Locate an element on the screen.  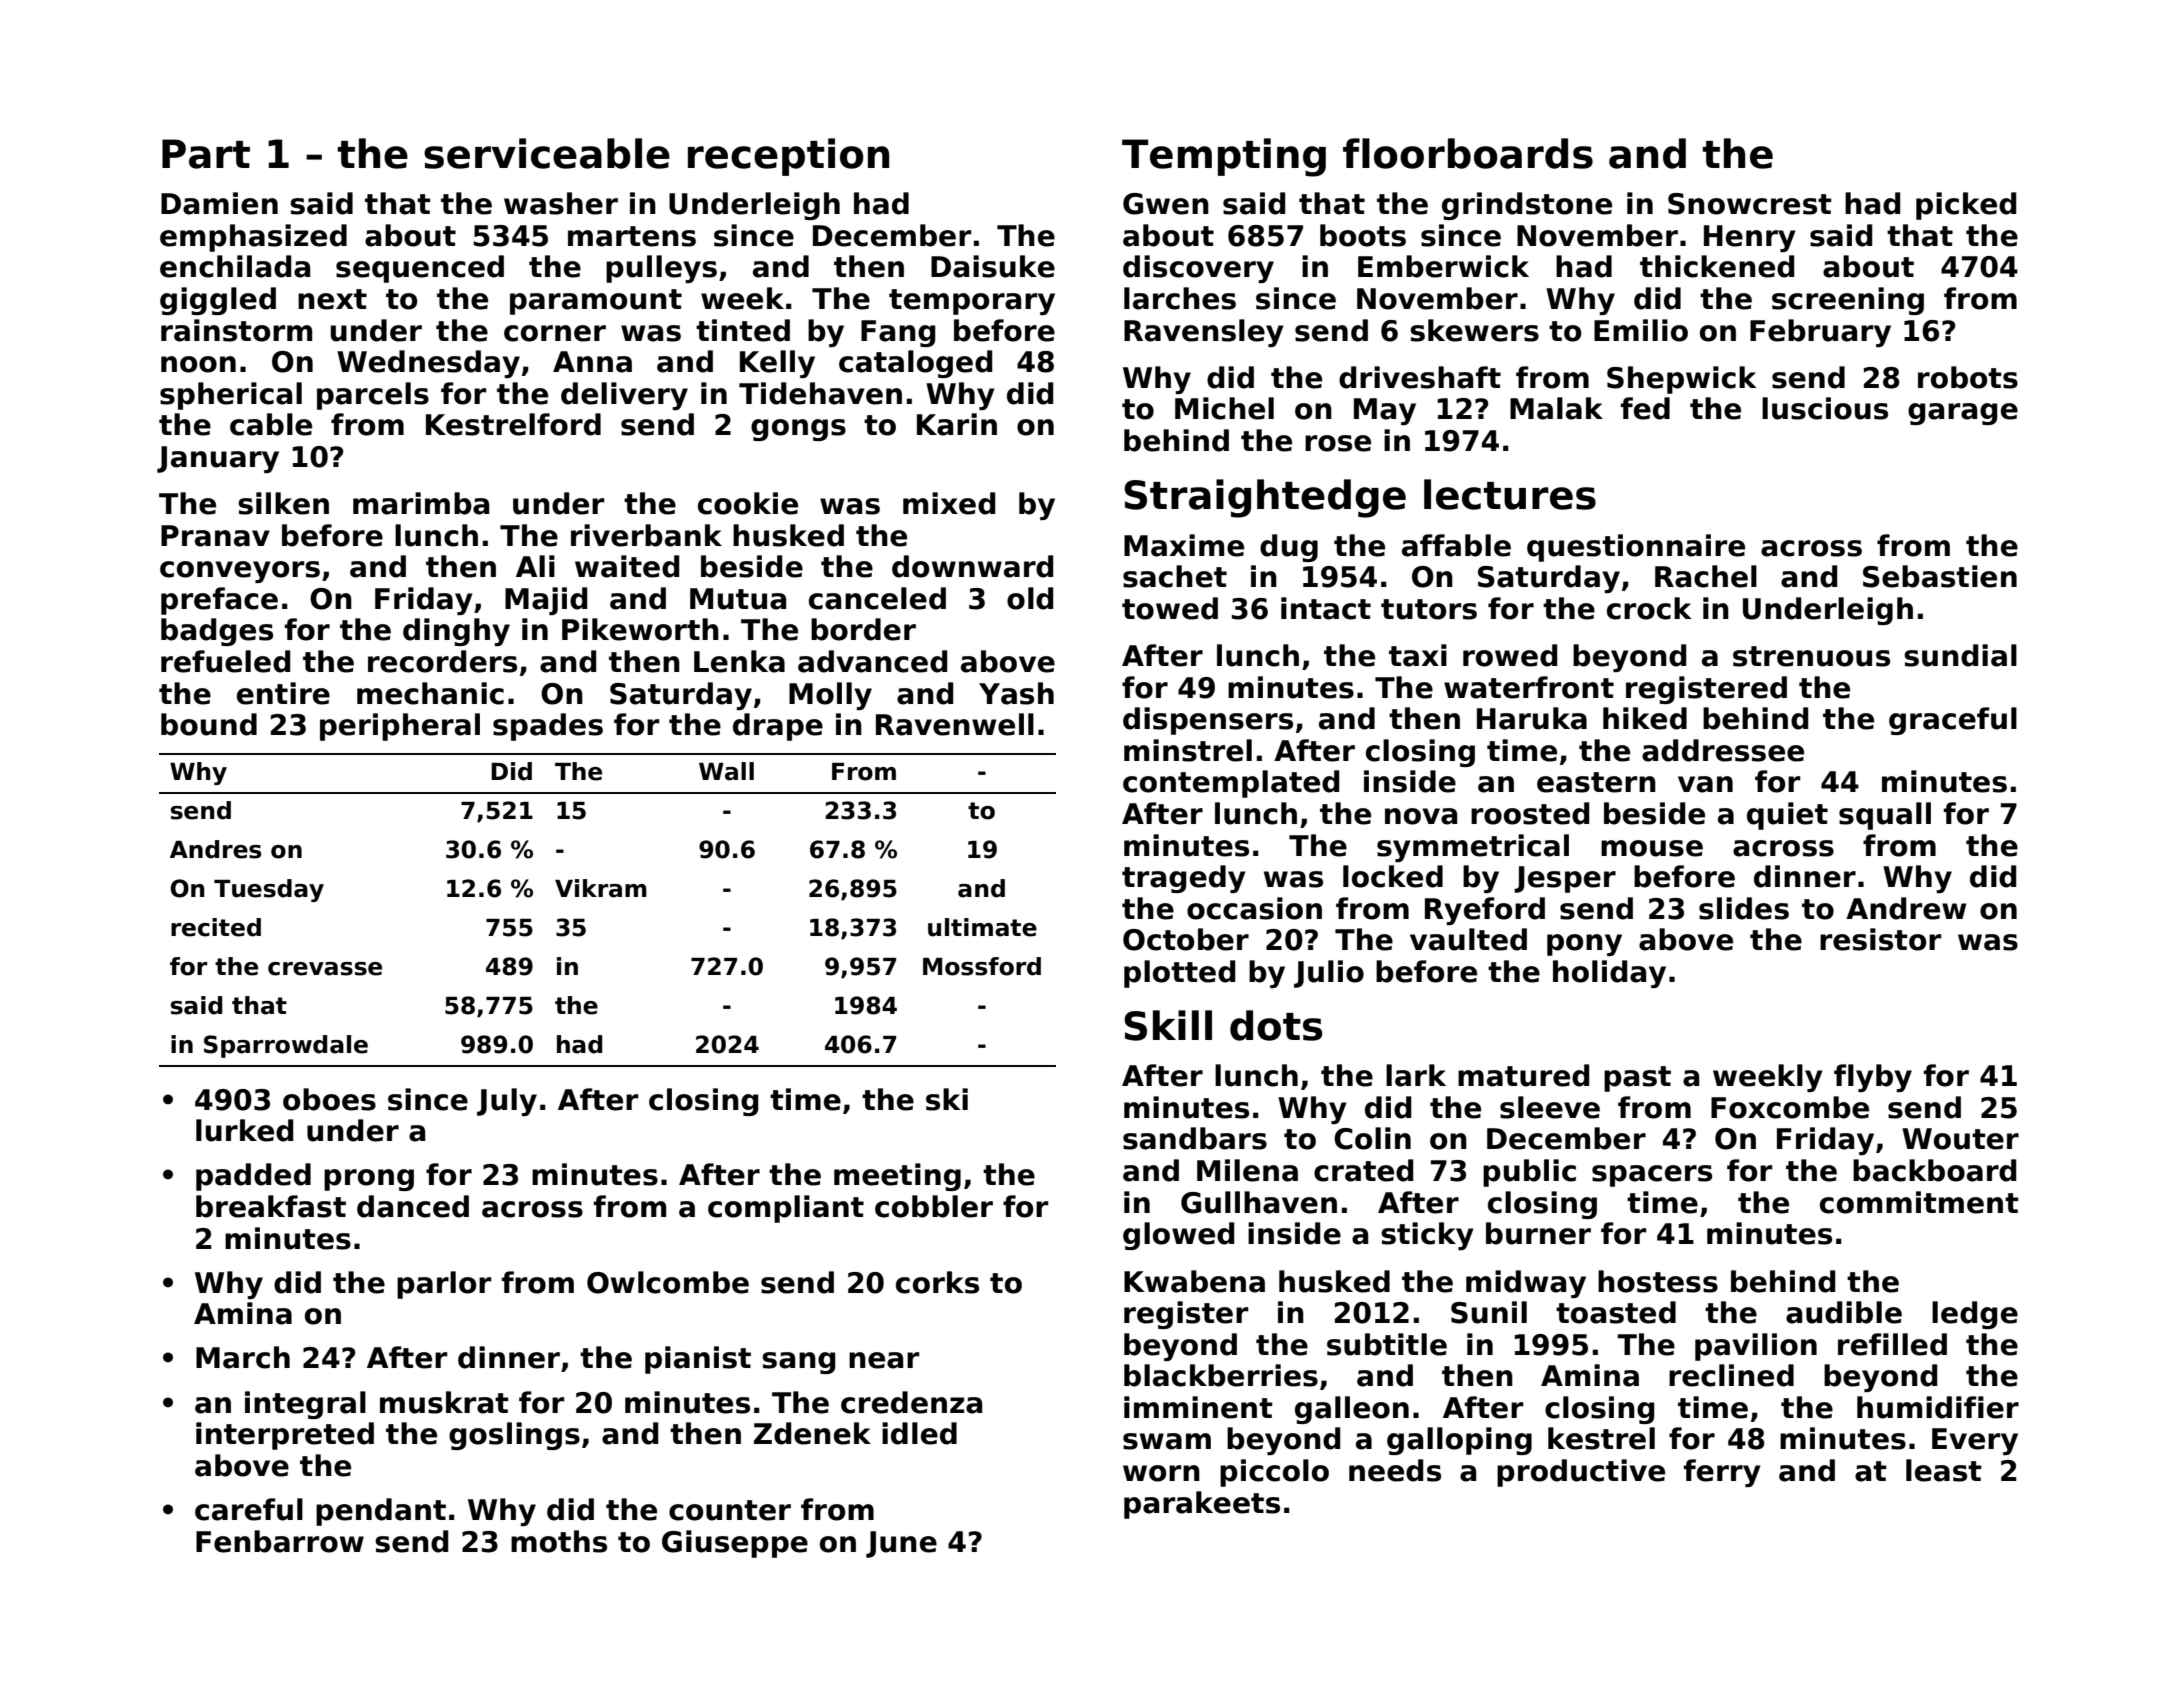
Tempting is located at coordinates (1224, 157).
